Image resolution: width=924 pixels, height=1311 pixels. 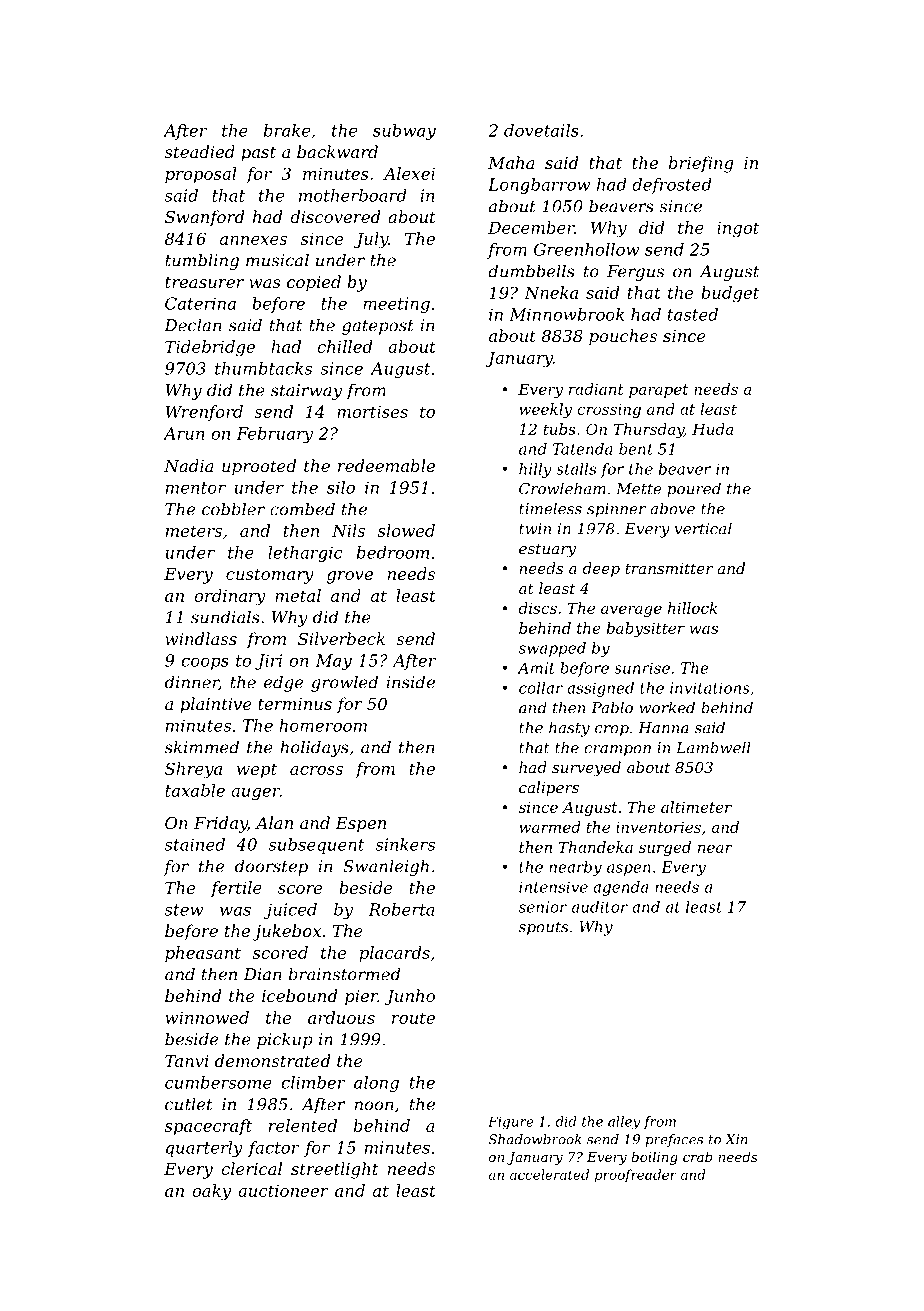 What do you see at coordinates (277, 260) in the screenshot?
I see `musical` at bounding box center [277, 260].
